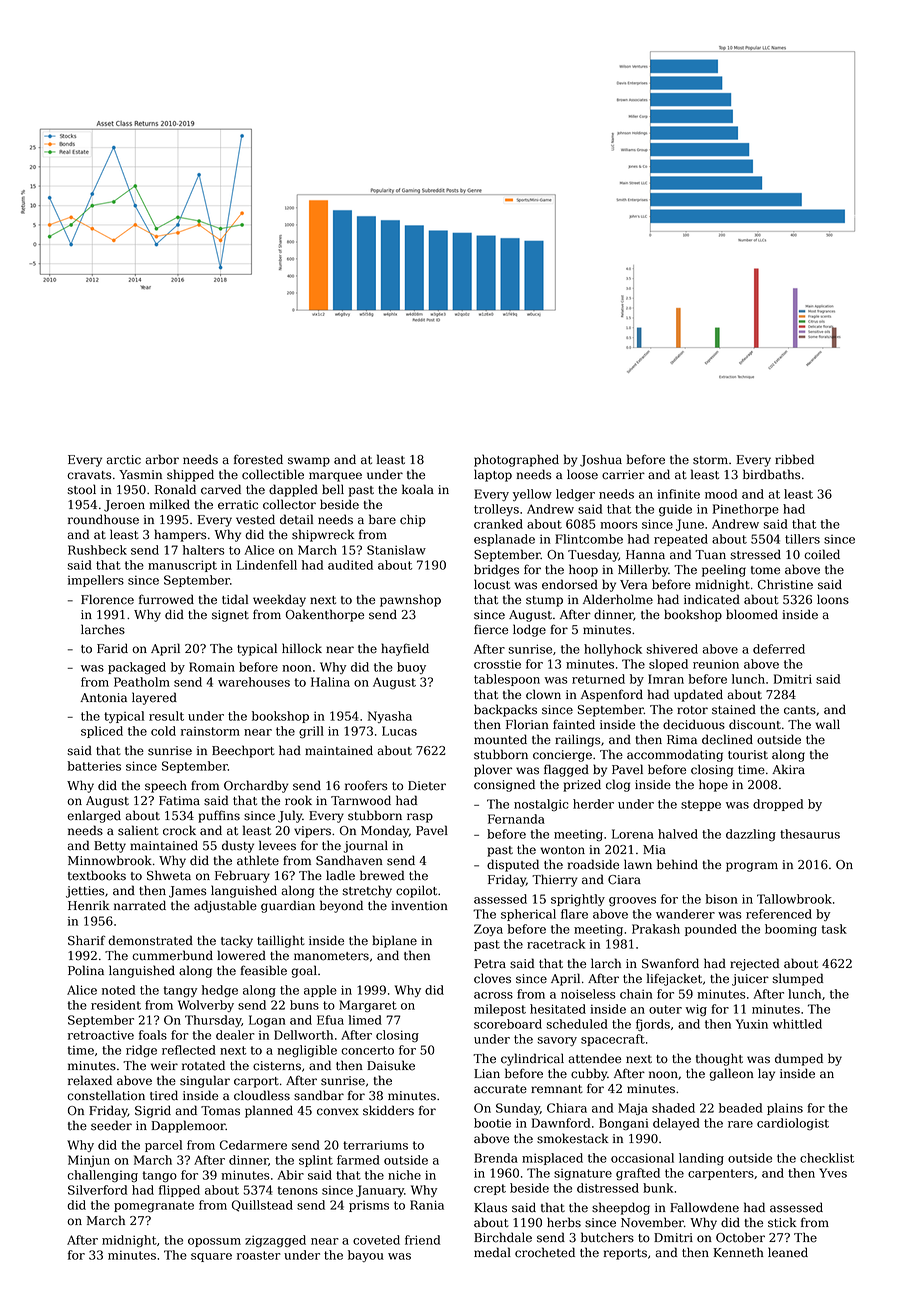 The width and height of the image is (924, 1308). I want to click on whittled, so click(797, 1024).
